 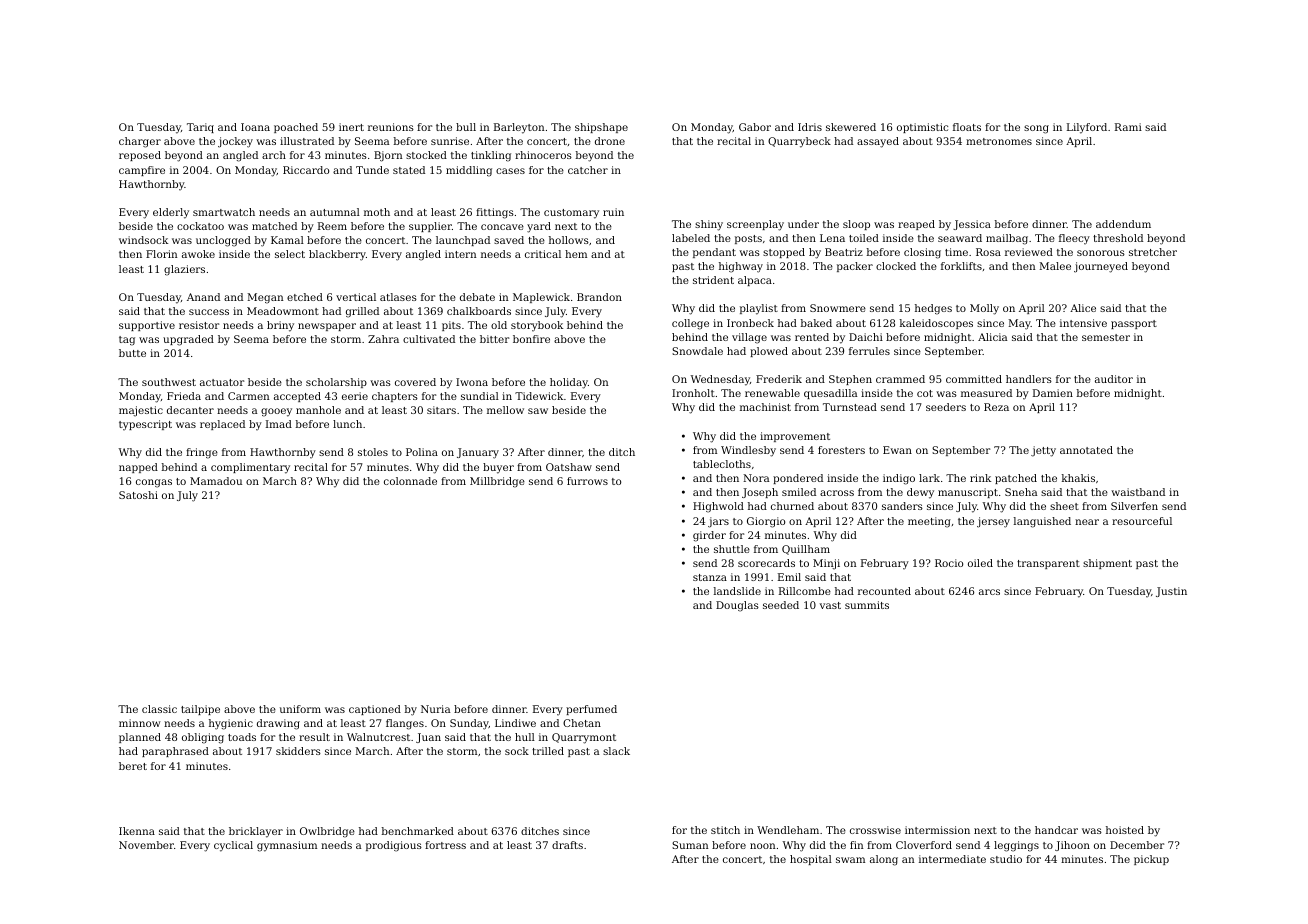 What do you see at coordinates (1142, 521) in the screenshot?
I see `resourceful` at bounding box center [1142, 521].
